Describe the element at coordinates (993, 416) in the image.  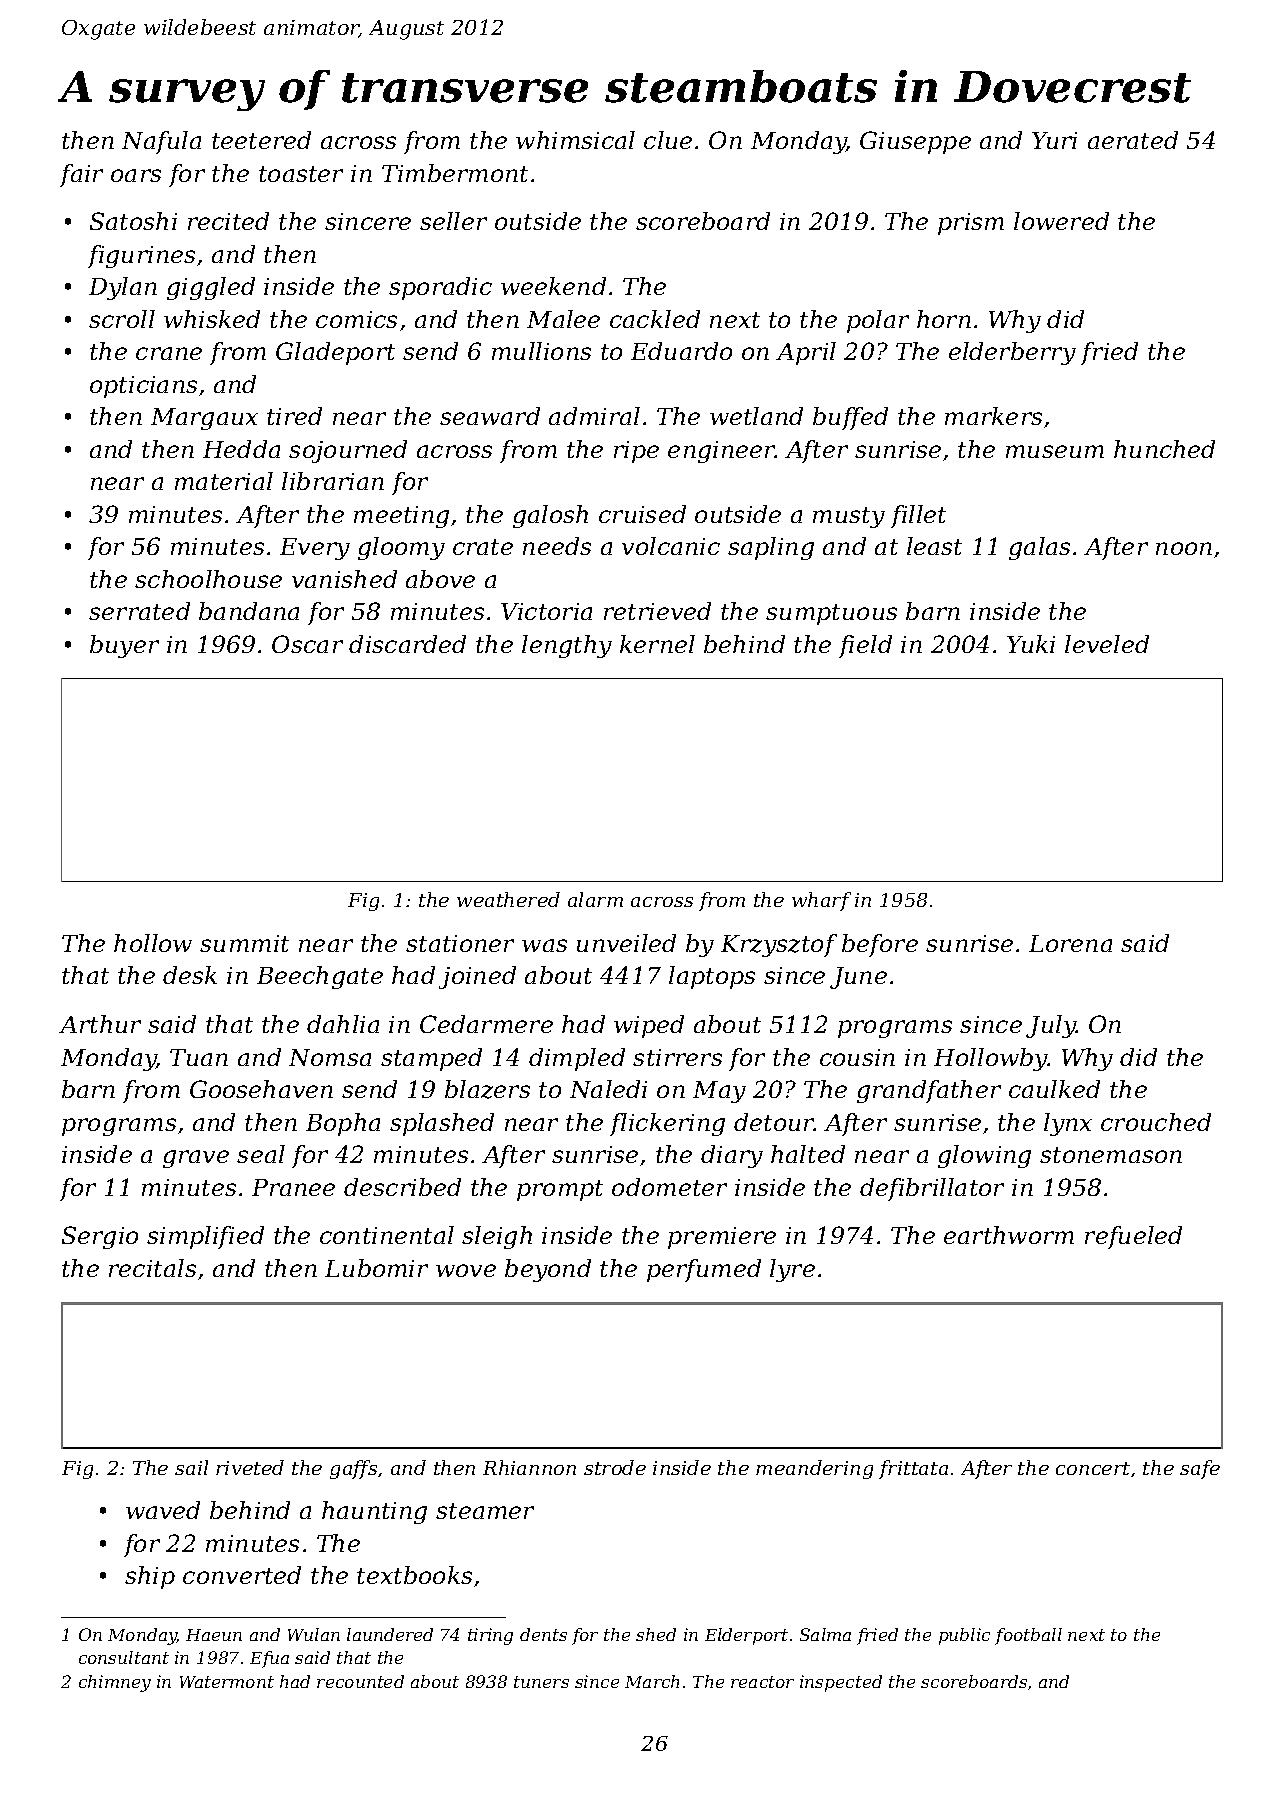
I see `markers` at that location.
